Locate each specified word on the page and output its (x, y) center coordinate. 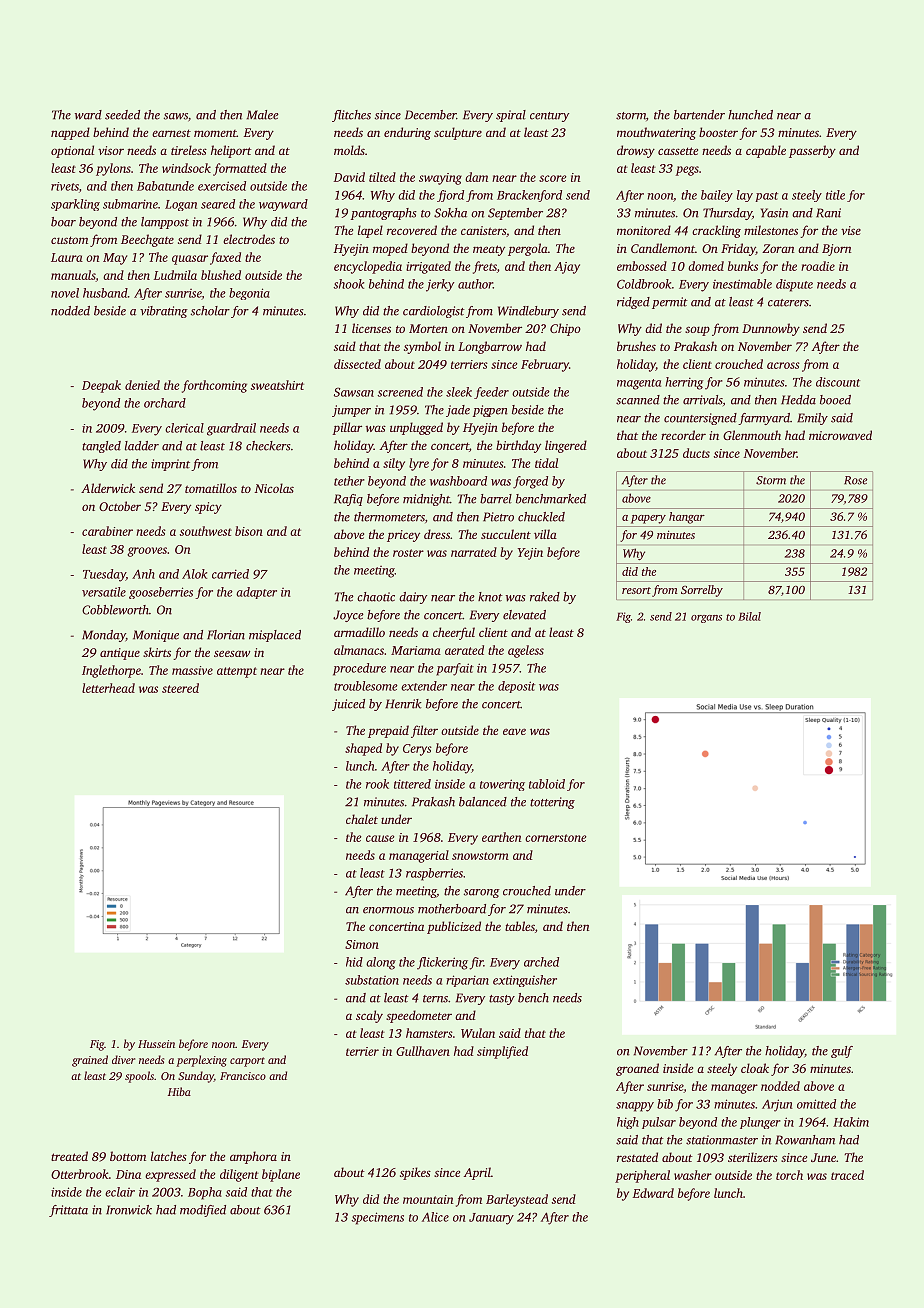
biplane (281, 1175)
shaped (363, 749)
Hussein (156, 1044)
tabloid (547, 784)
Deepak (101, 386)
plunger (760, 1123)
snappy (635, 1107)
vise (851, 230)
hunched (750, 115)
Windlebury (528, 312)
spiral (511, 116)
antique (120, 654)
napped (70, 133)
